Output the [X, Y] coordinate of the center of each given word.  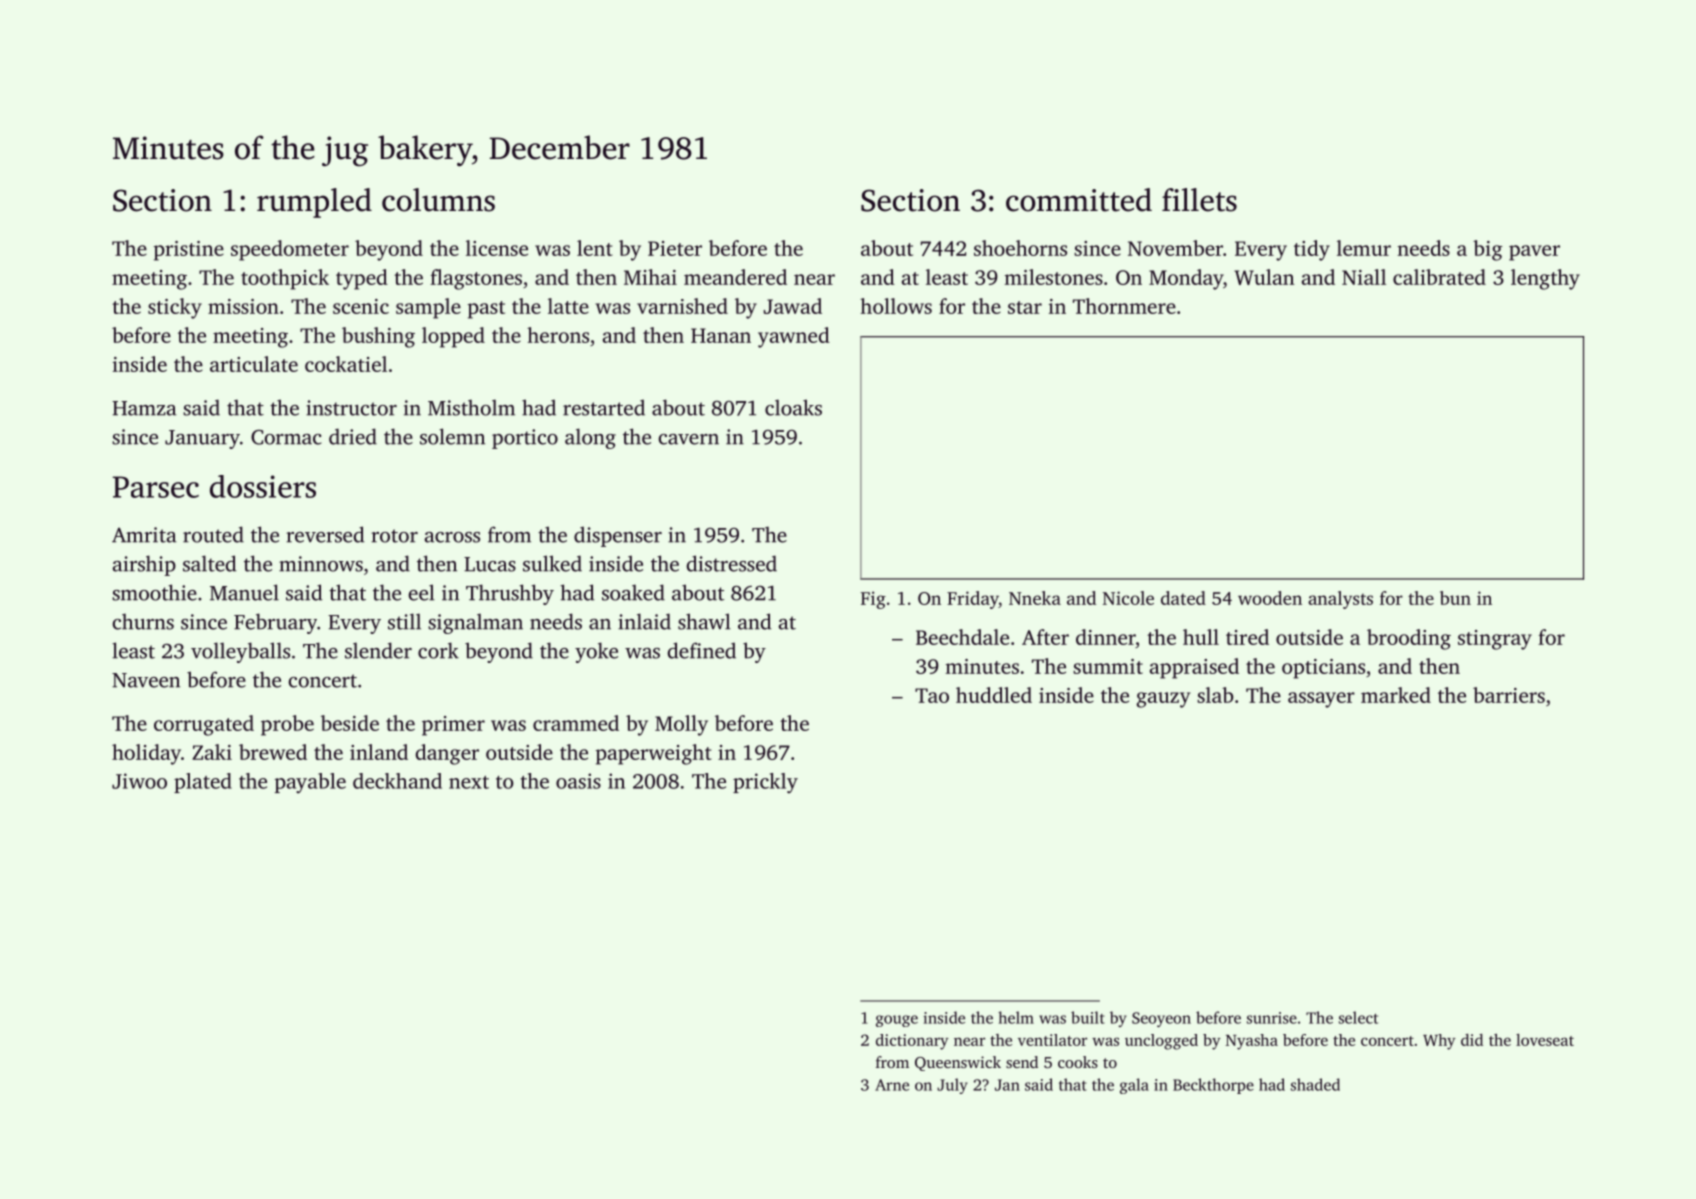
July [952, 1086]
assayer [1321, 700]
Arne [892, 1085]
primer [453, 726]
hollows [896, 306]
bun [1455, 598]
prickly [765, 783]
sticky [175, 308]
